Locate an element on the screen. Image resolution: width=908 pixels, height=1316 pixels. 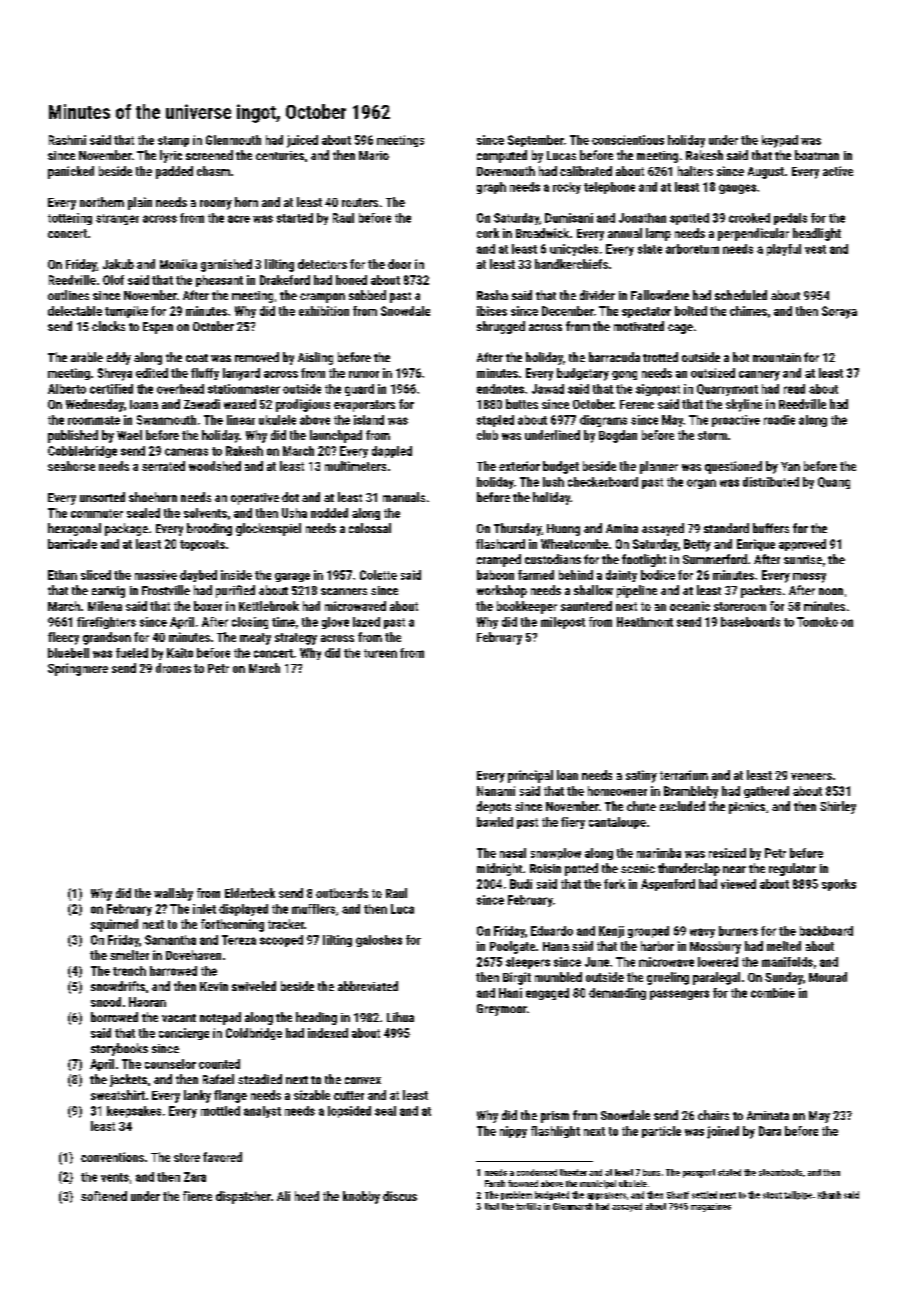
galoshes is located at coordinates (379, 941).
